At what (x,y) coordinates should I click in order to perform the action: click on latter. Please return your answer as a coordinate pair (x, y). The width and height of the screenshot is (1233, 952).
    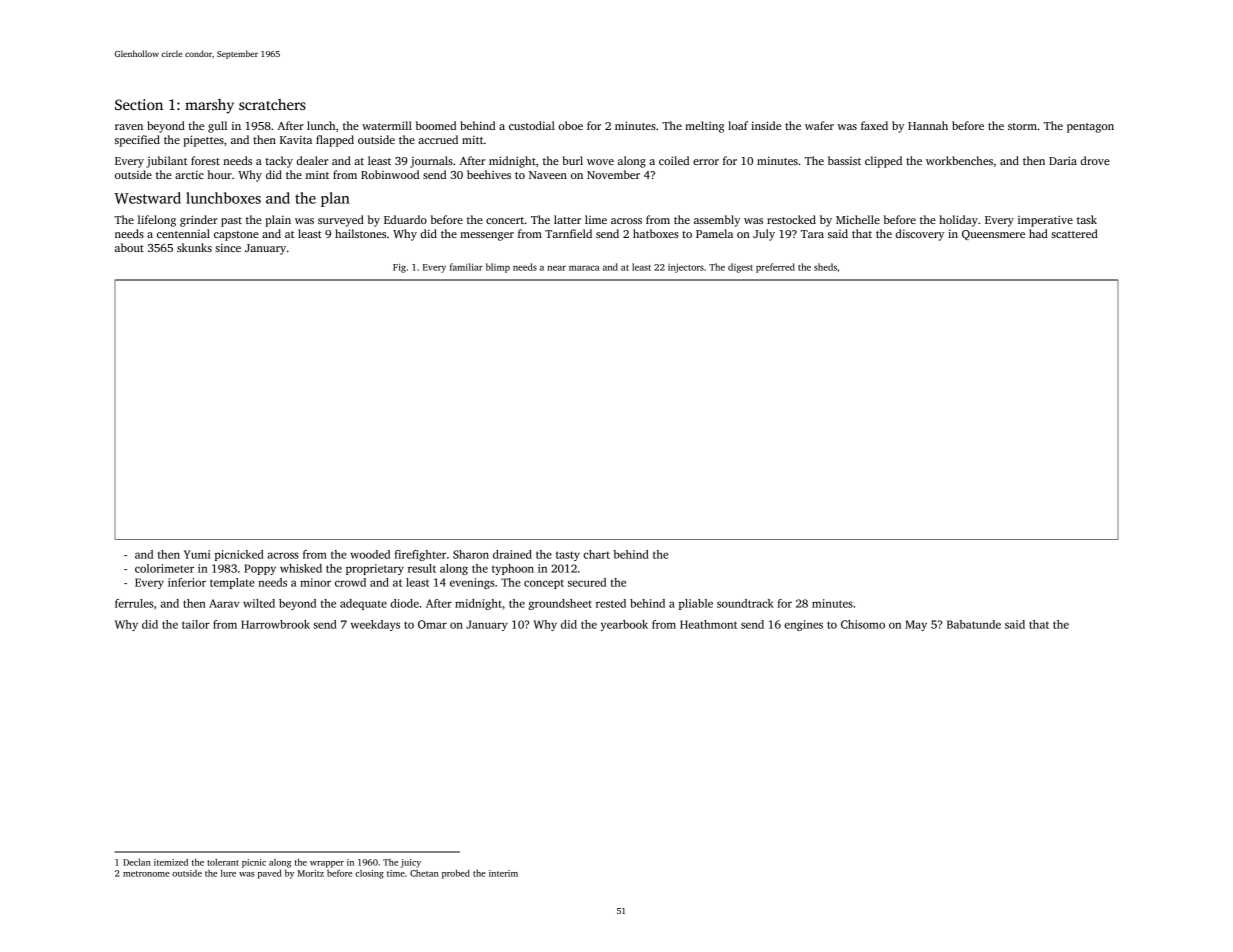
    Looking at the image, I should click on (567, 219).
